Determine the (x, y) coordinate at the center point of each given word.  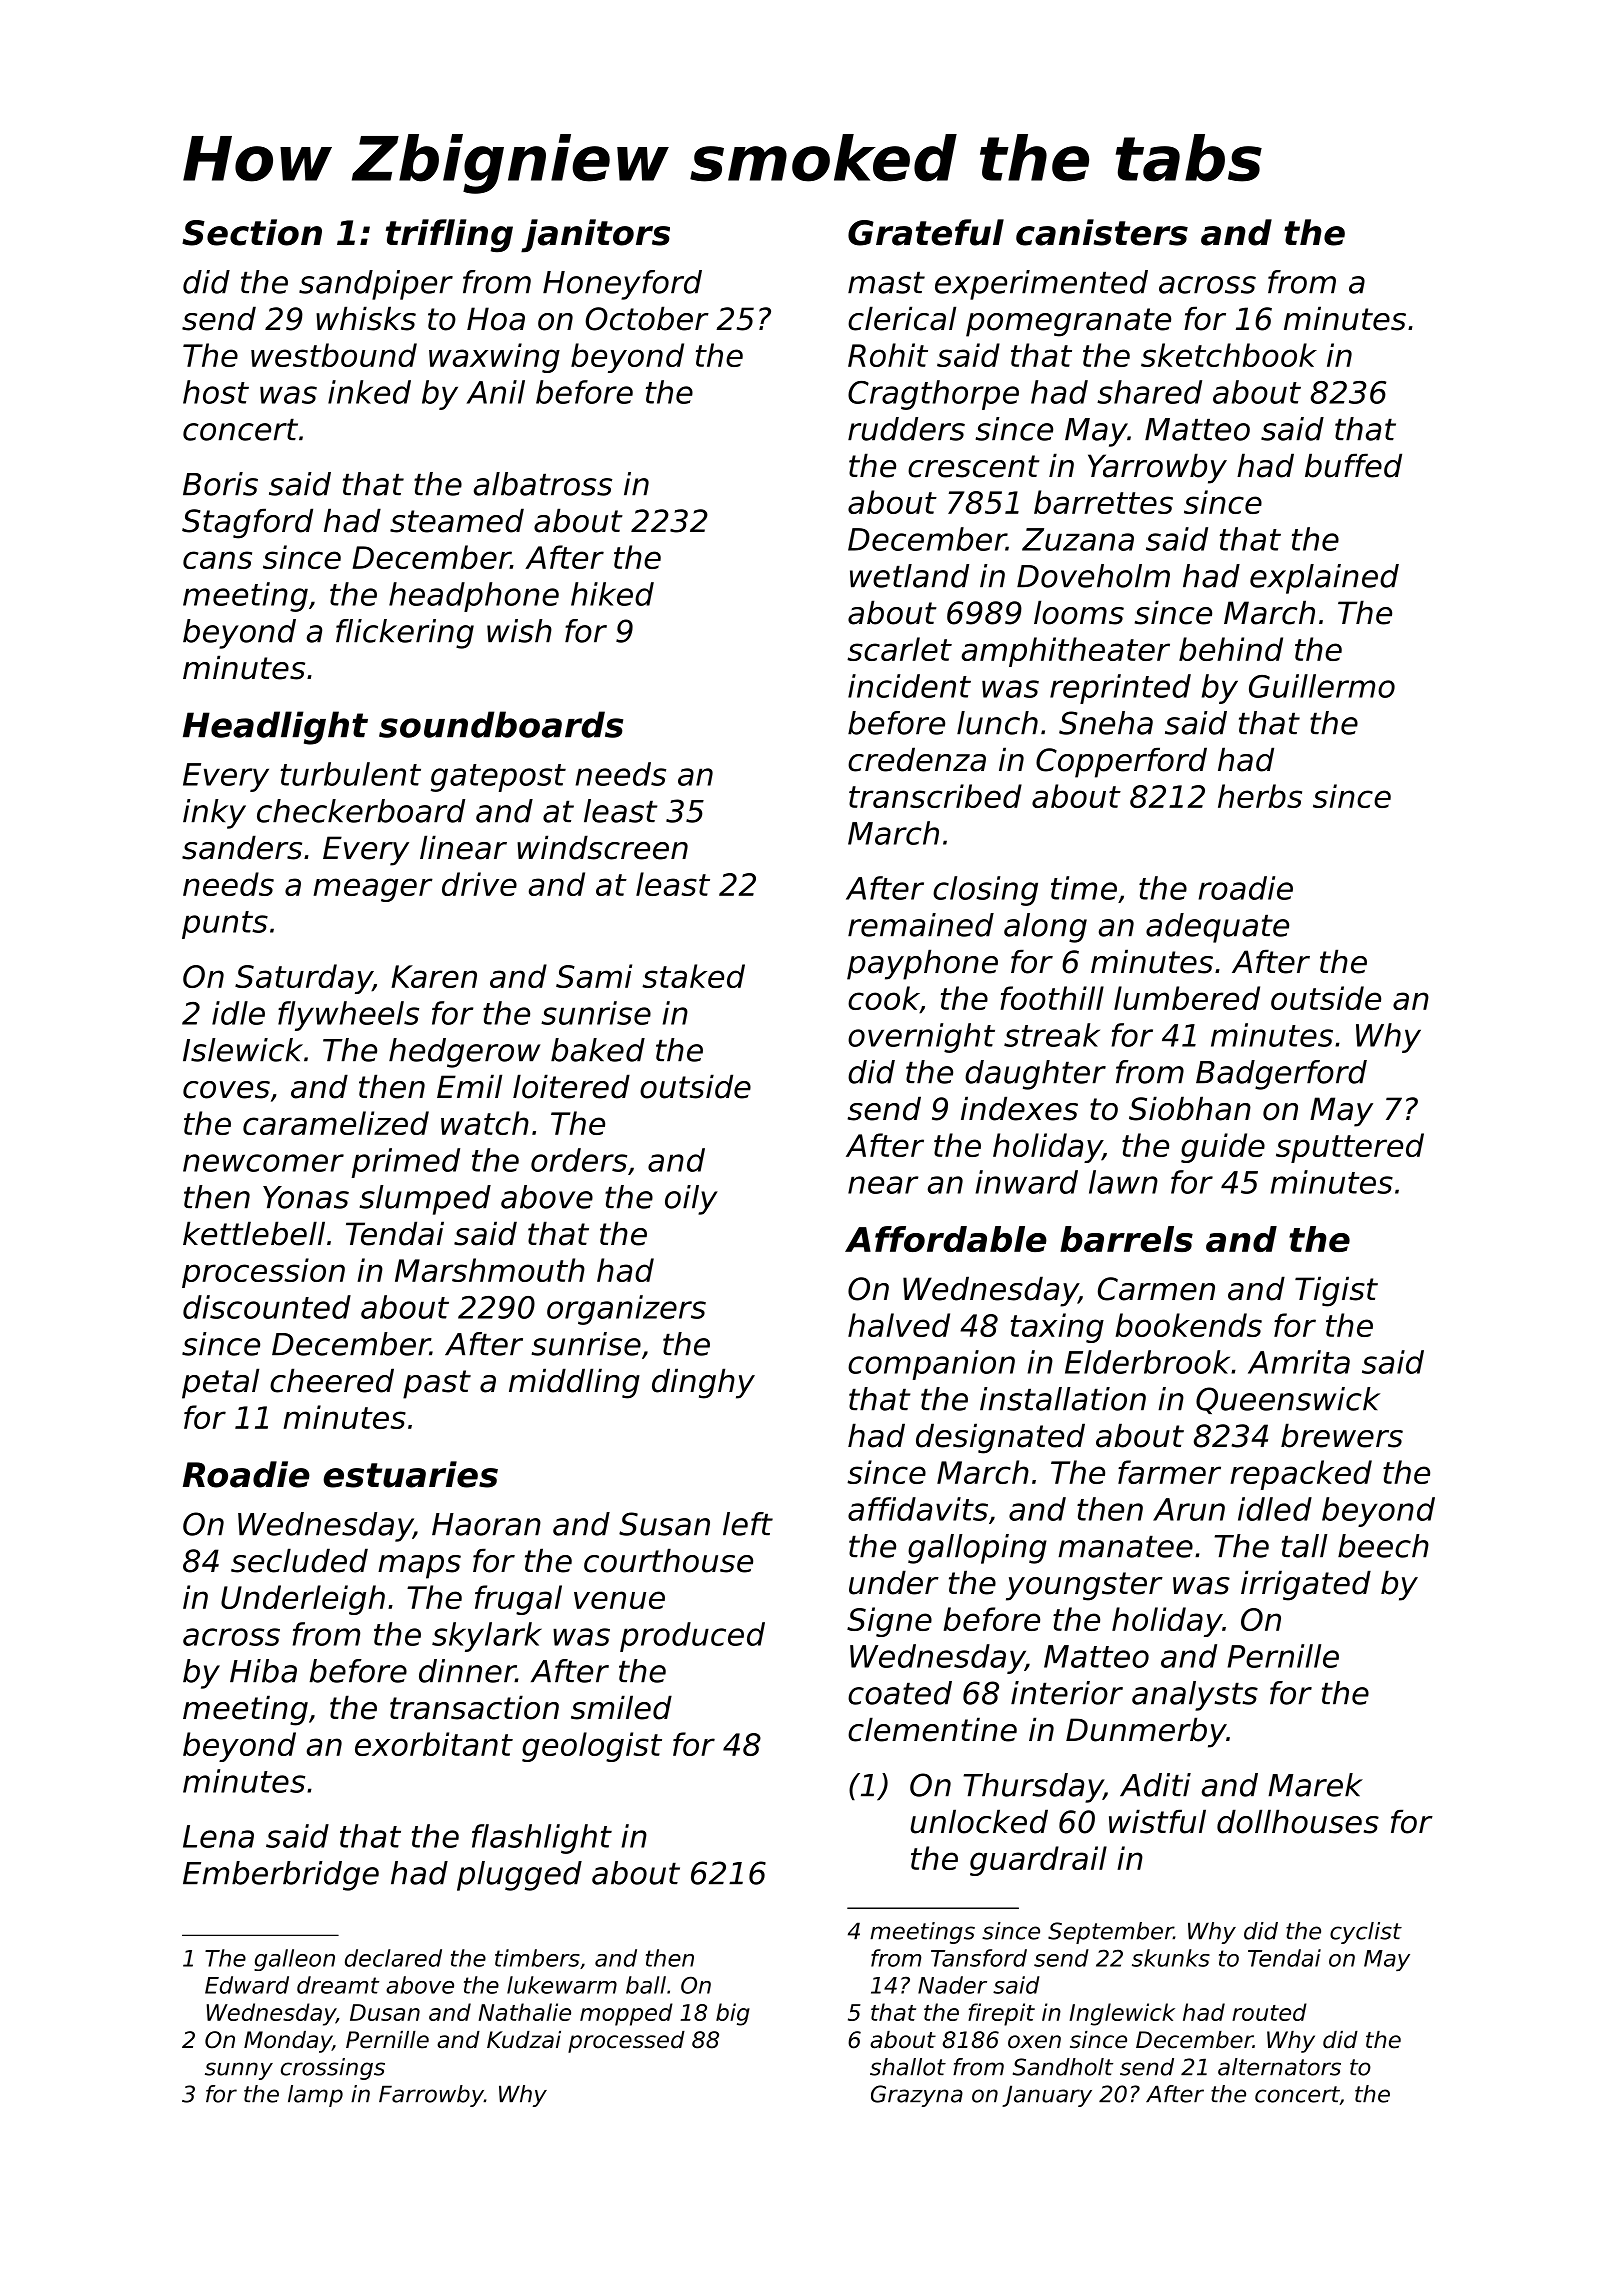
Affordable (946, 1239)
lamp (315, 2096)
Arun (1189, 1509)
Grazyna (917, 2096)
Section (252, 232)
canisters (1102, 232)
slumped (425, 1200)
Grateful (926, 232)
